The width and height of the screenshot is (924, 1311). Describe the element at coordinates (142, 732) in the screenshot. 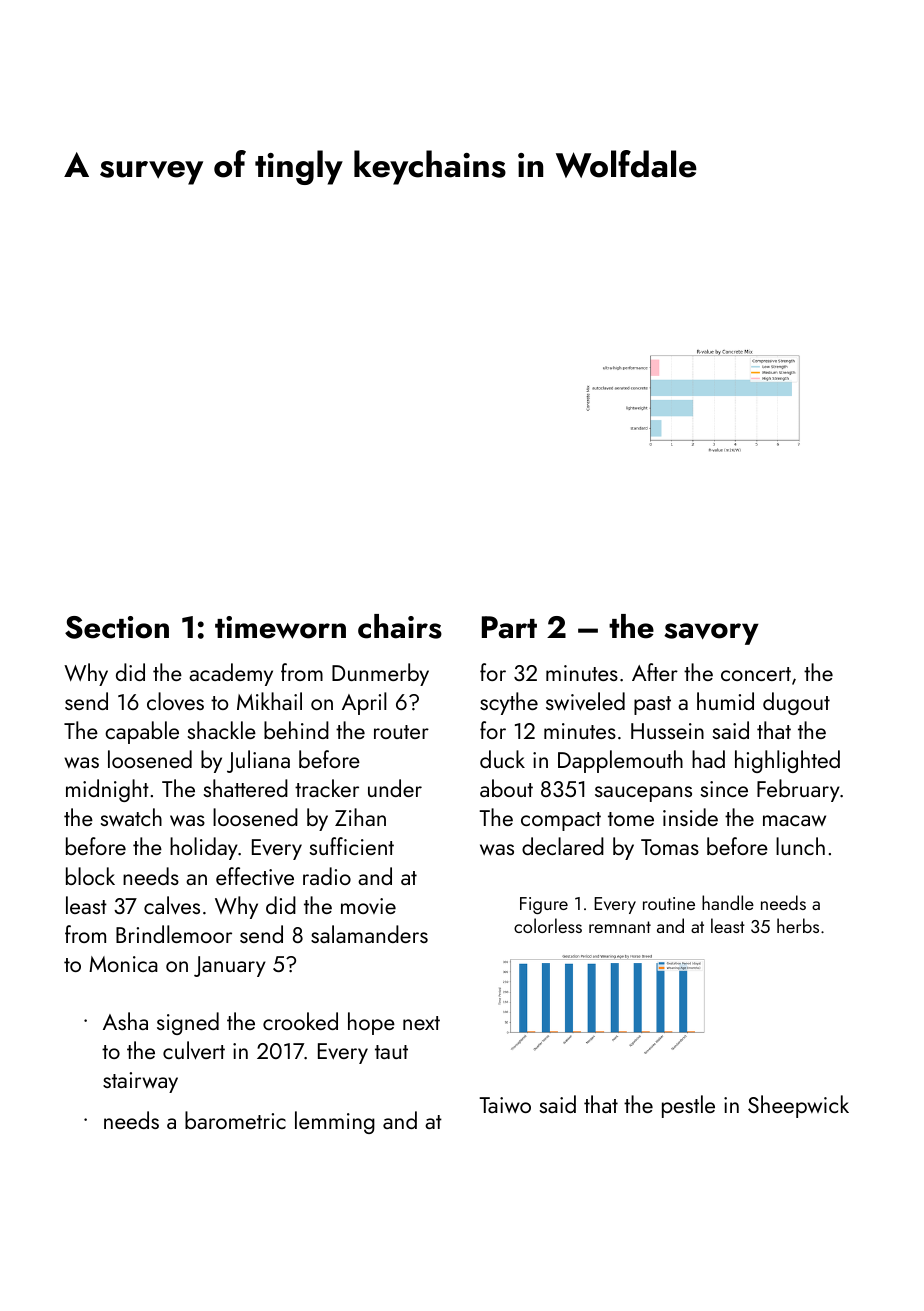

I see `capable` at that location.
